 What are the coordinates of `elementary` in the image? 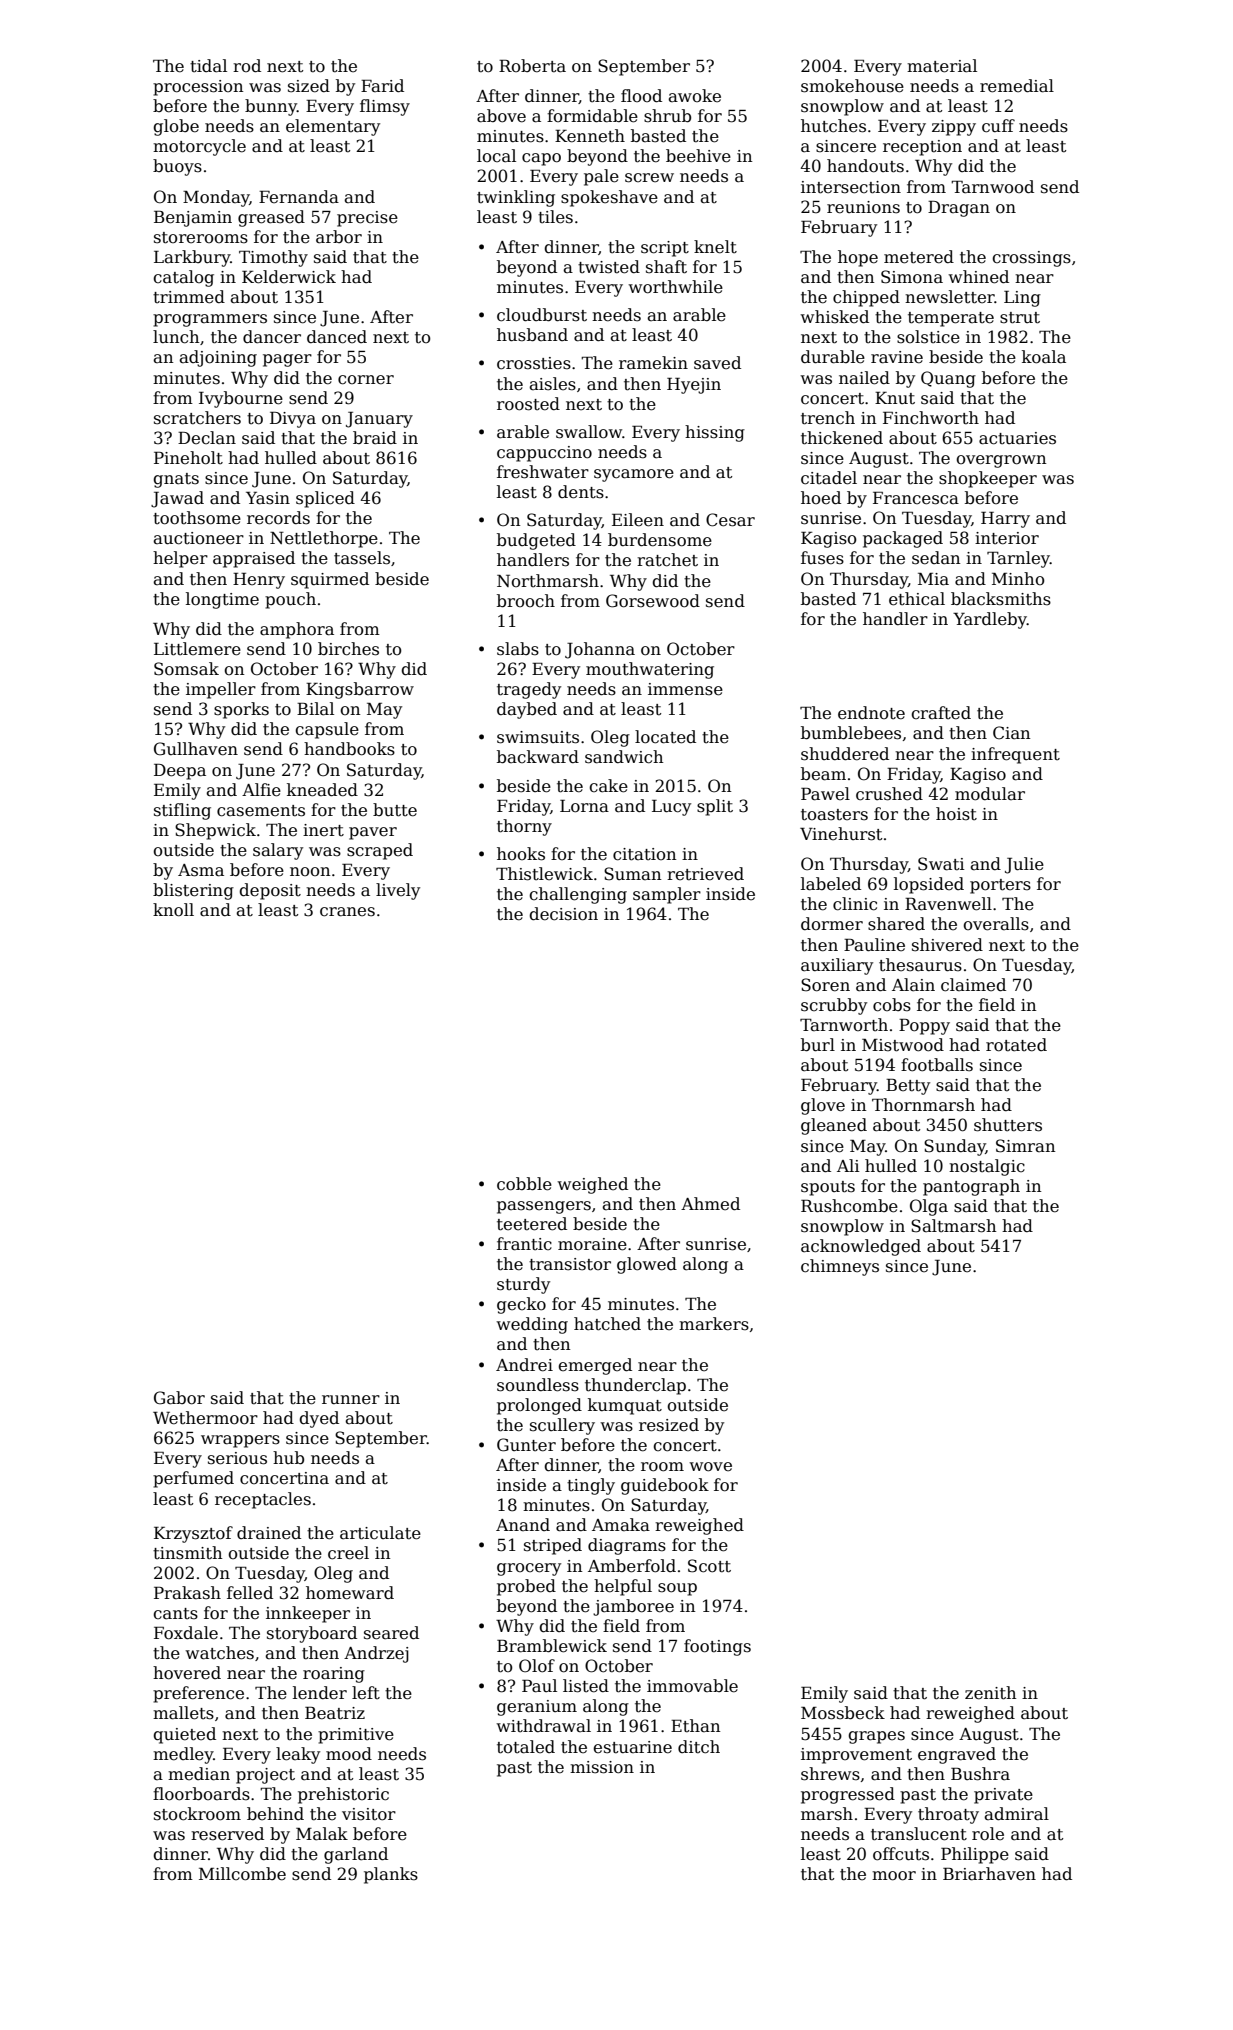 It's located at (333, 127).
